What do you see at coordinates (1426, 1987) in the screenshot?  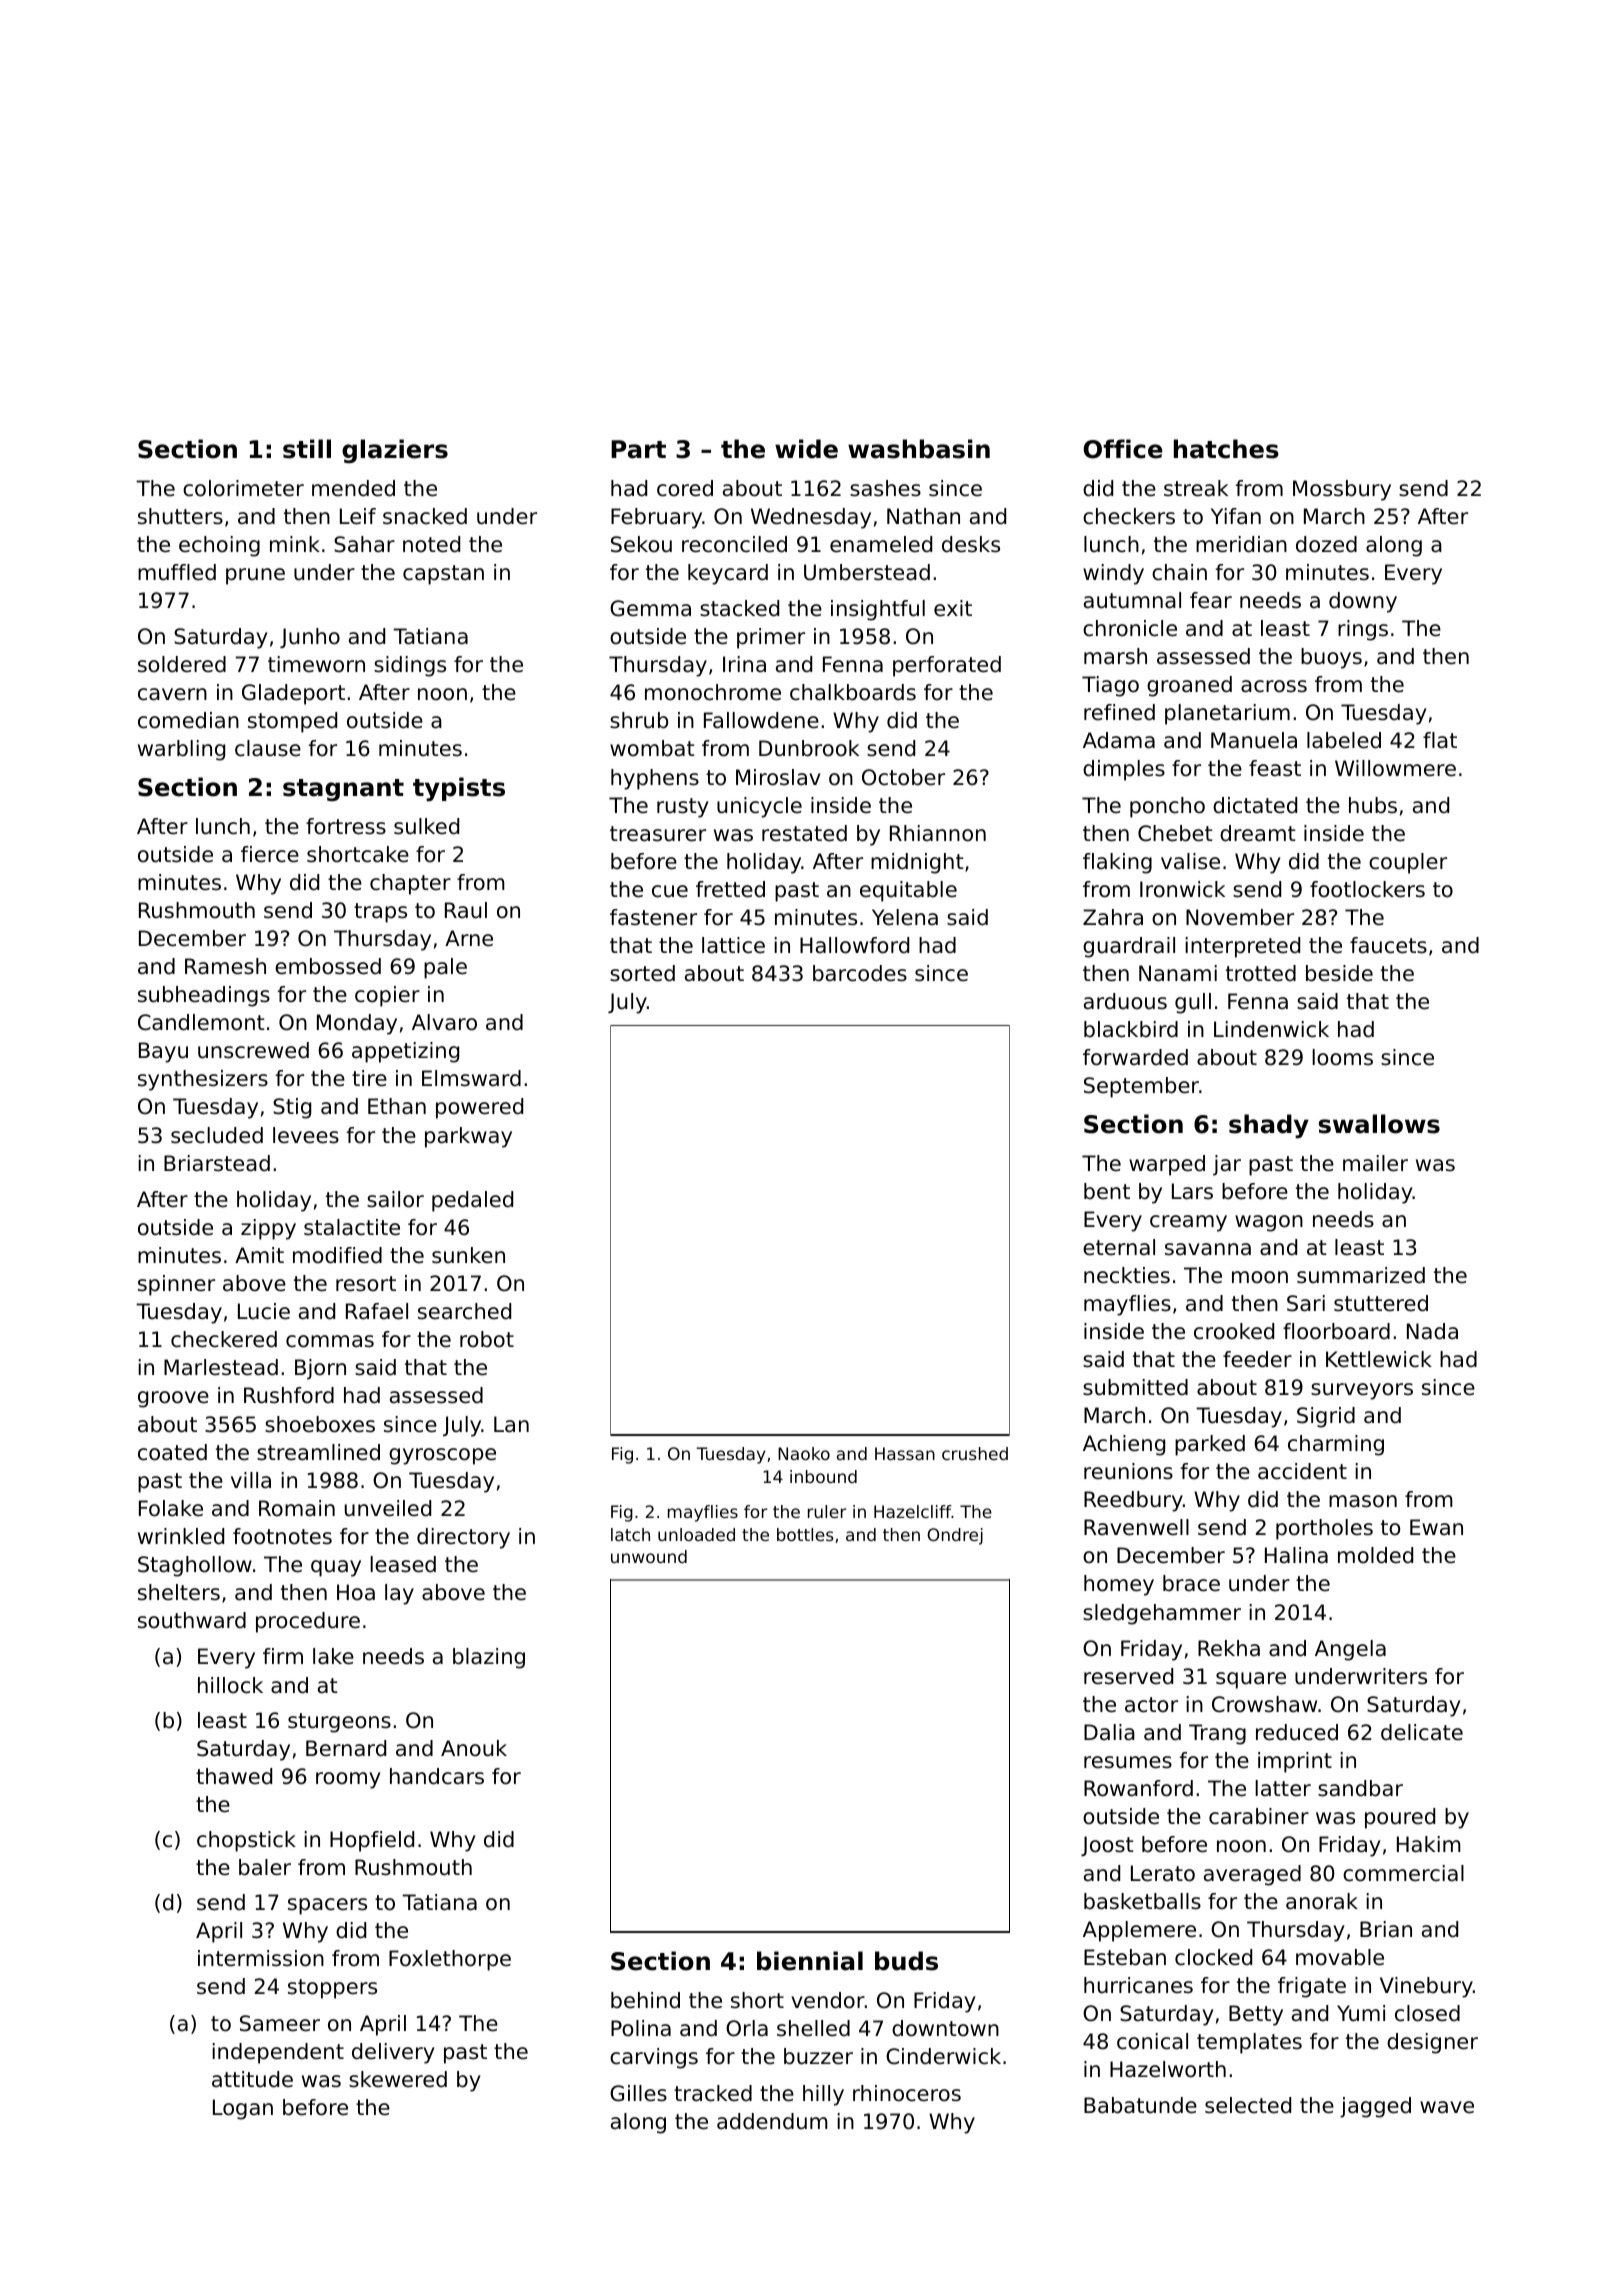 I see `Vinebury` at bounding box center [1426, 1987].
